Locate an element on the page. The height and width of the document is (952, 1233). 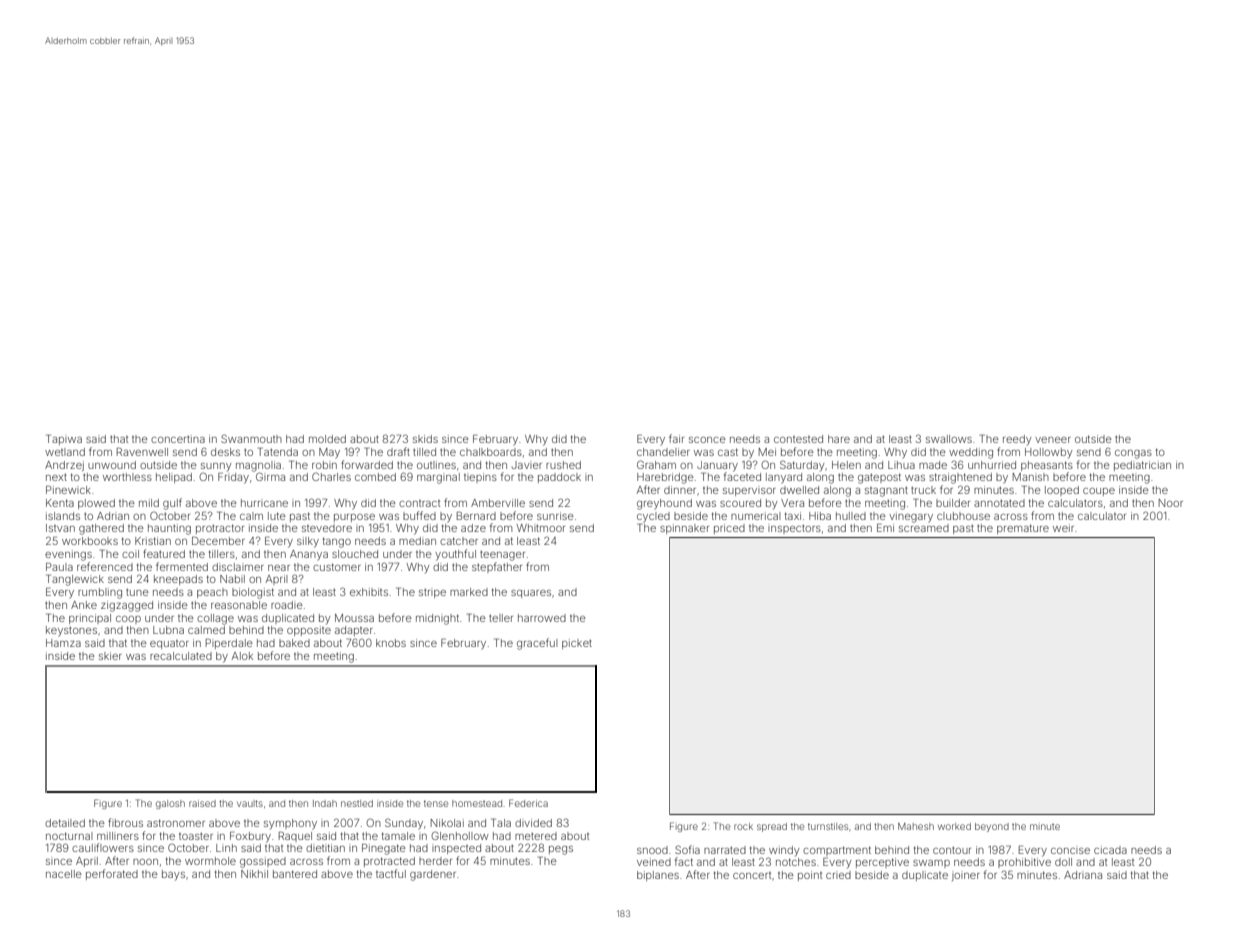
molded is located at coordinates (327, 439).
